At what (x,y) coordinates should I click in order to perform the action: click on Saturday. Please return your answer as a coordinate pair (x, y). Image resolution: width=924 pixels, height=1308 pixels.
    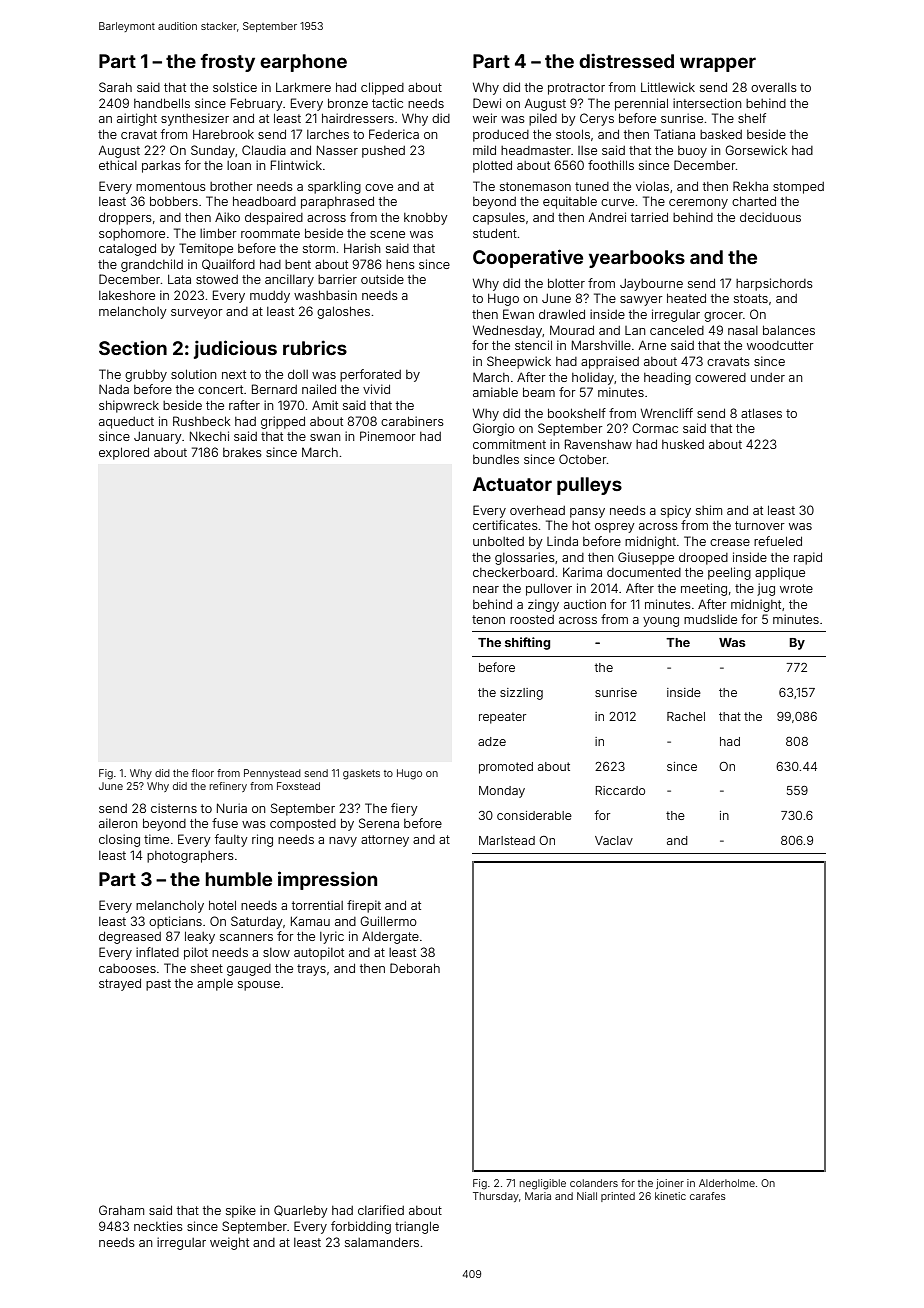
    Looking at the image, I should click on (257, 922).
